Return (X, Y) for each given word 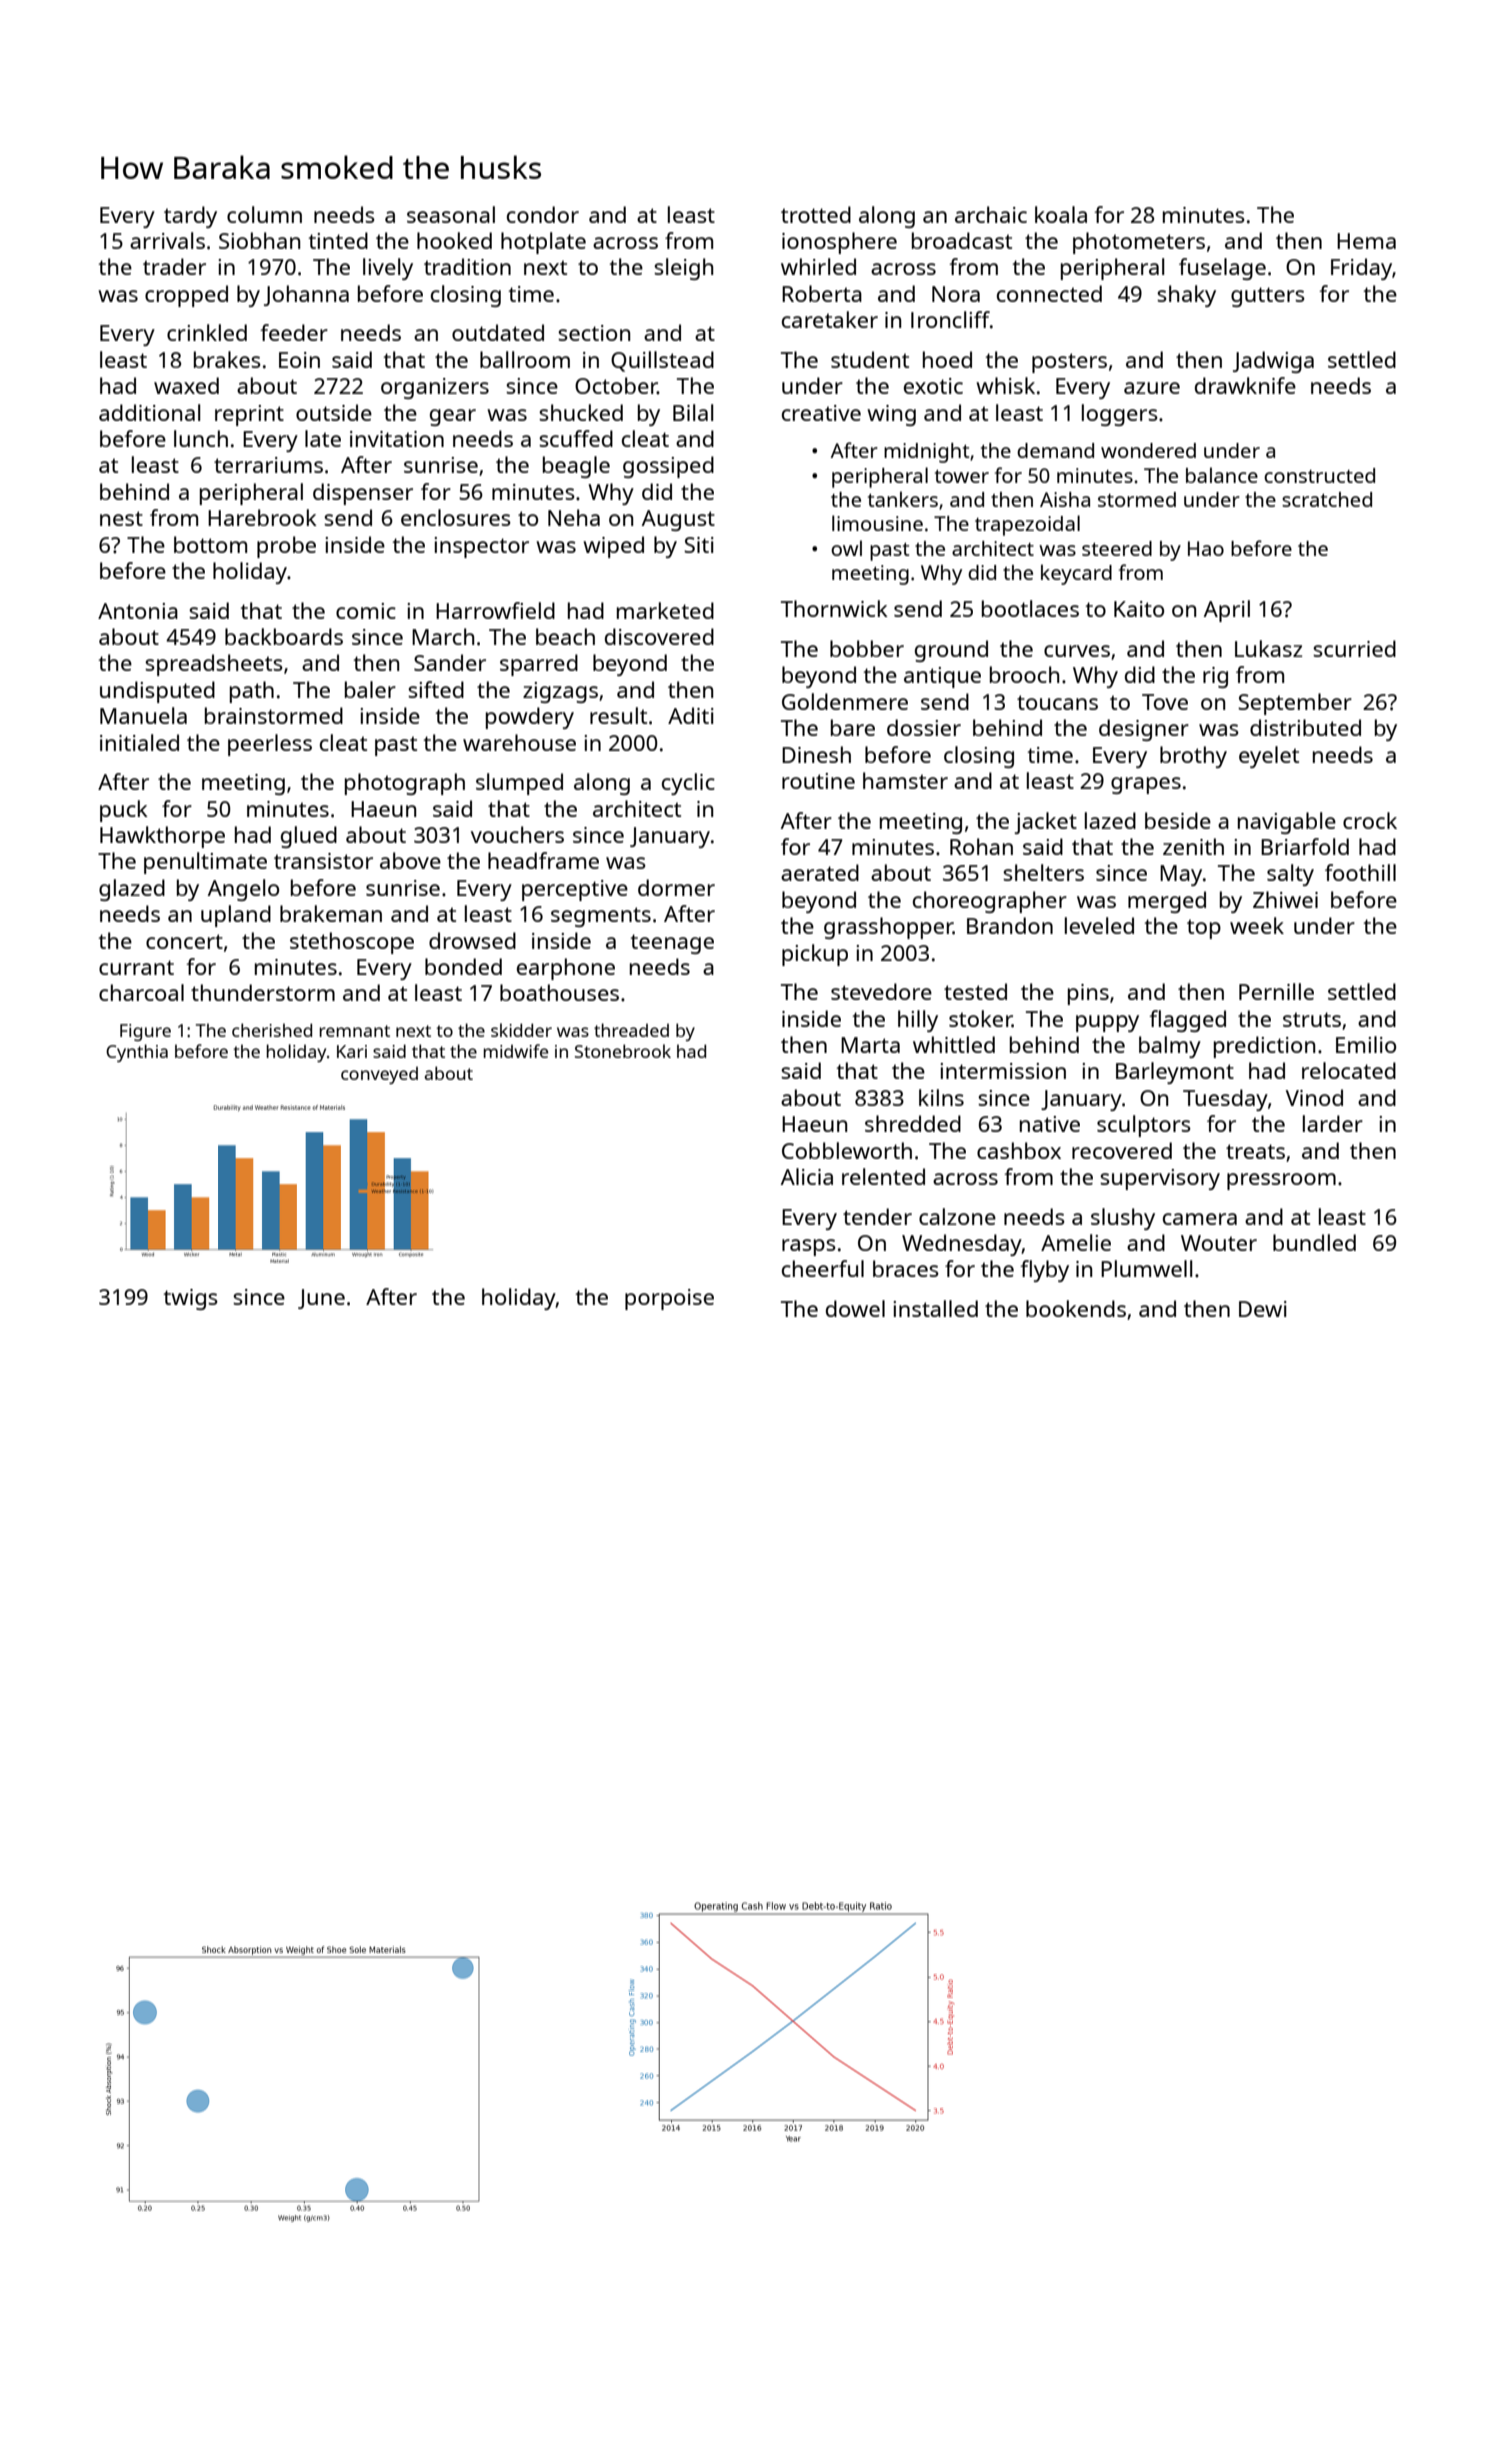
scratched (1327, 499)
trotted (816, 214)
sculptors (1144, 1126)
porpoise (669, 1299)
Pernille (1276, 991)
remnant (354, 1031)
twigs (190, 1299)
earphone (566, 969)
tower (962, 476)
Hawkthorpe (162, 837)
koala (1061, 214)
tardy (190, 217)
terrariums (268, 465)
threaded (631, 1030)
